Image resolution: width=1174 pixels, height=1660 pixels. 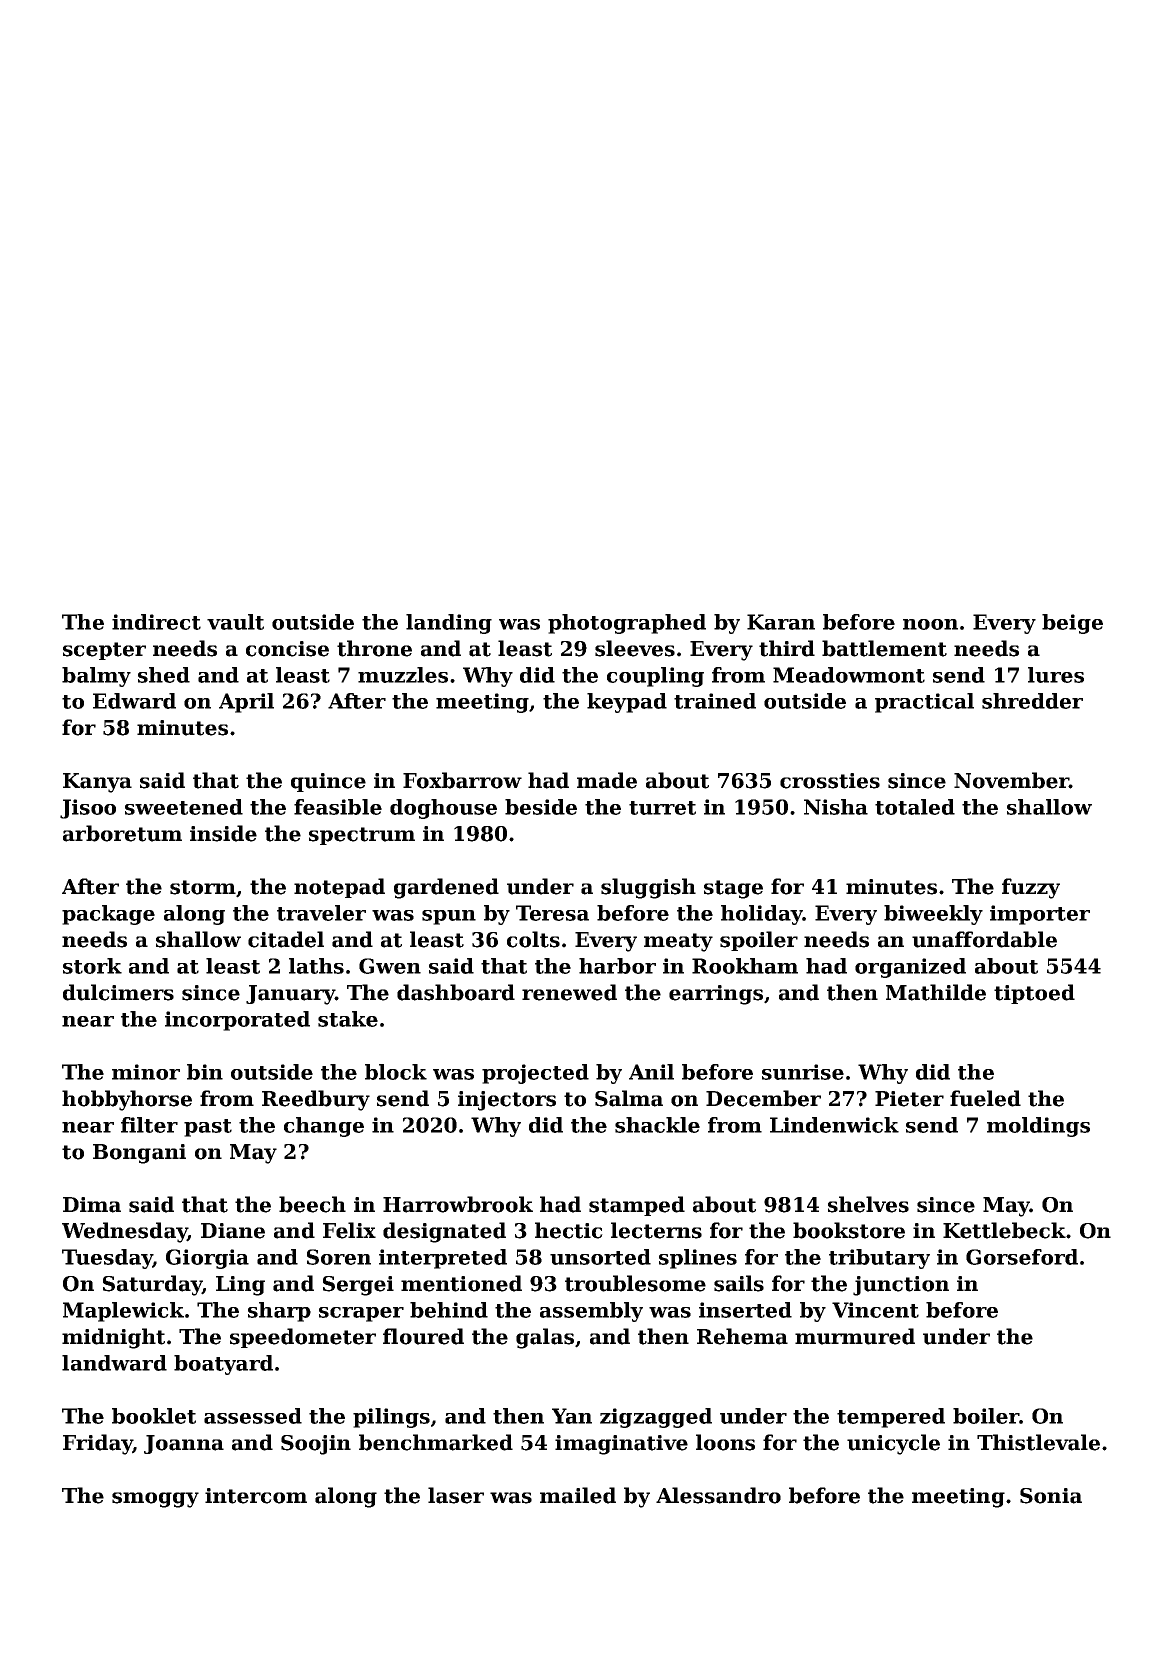 I want to click on quince, so click(x=328, y=782).
